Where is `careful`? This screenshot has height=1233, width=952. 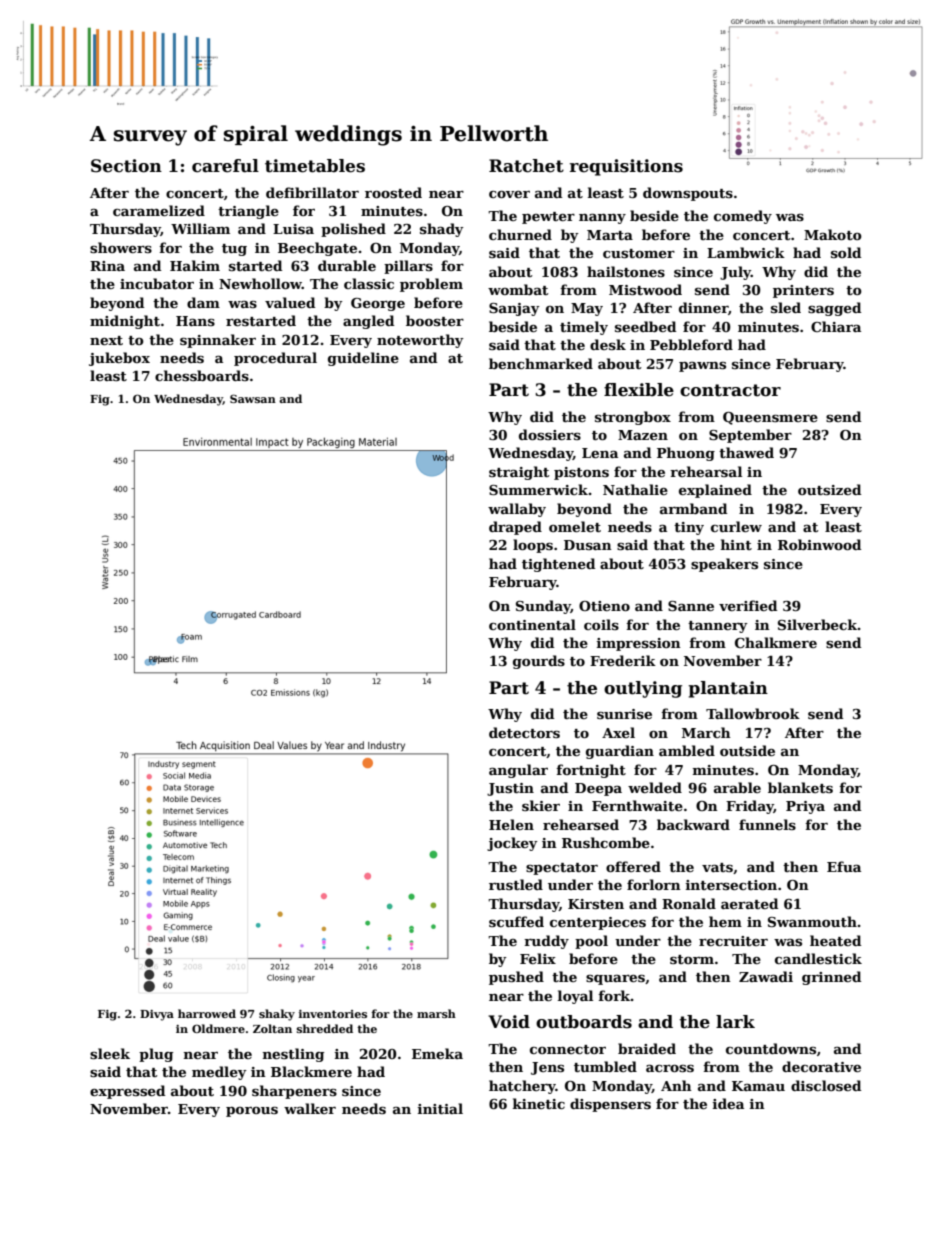
careful is located at coordinates (225, 166).
